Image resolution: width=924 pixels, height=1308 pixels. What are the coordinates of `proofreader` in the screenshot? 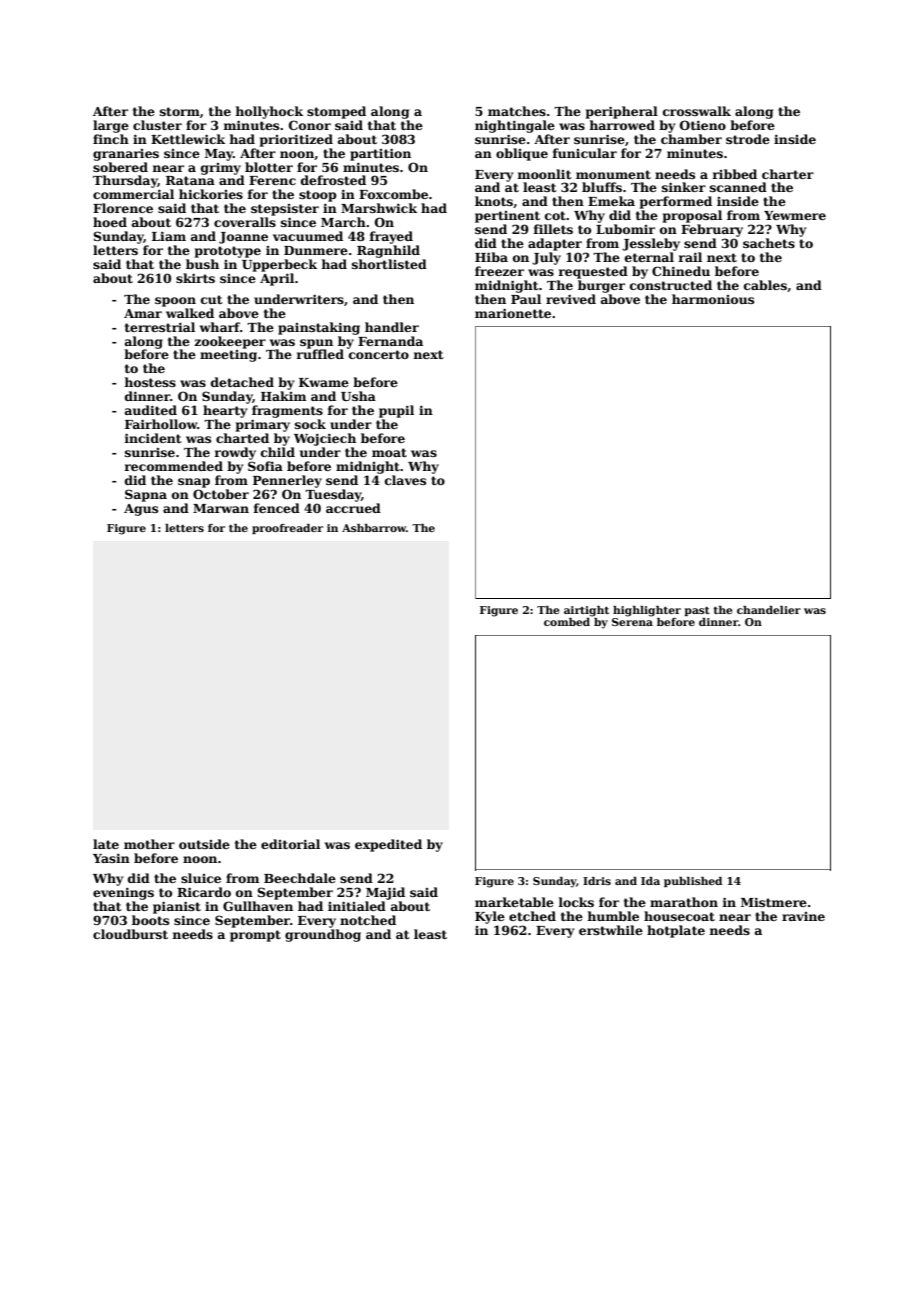 It's located at (287, 529).
